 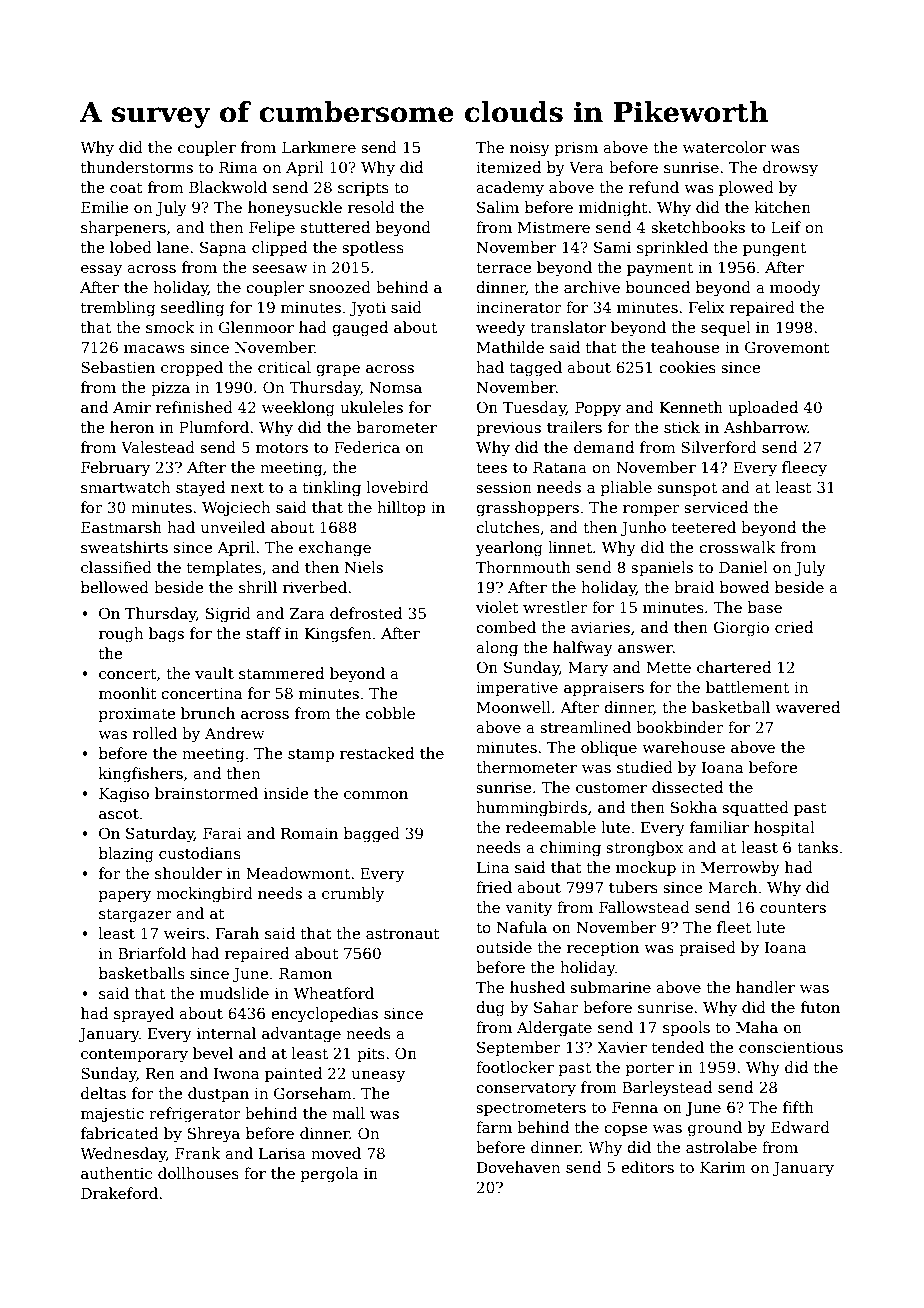 I want to click on thermometer, so click(x=526, y=767).
